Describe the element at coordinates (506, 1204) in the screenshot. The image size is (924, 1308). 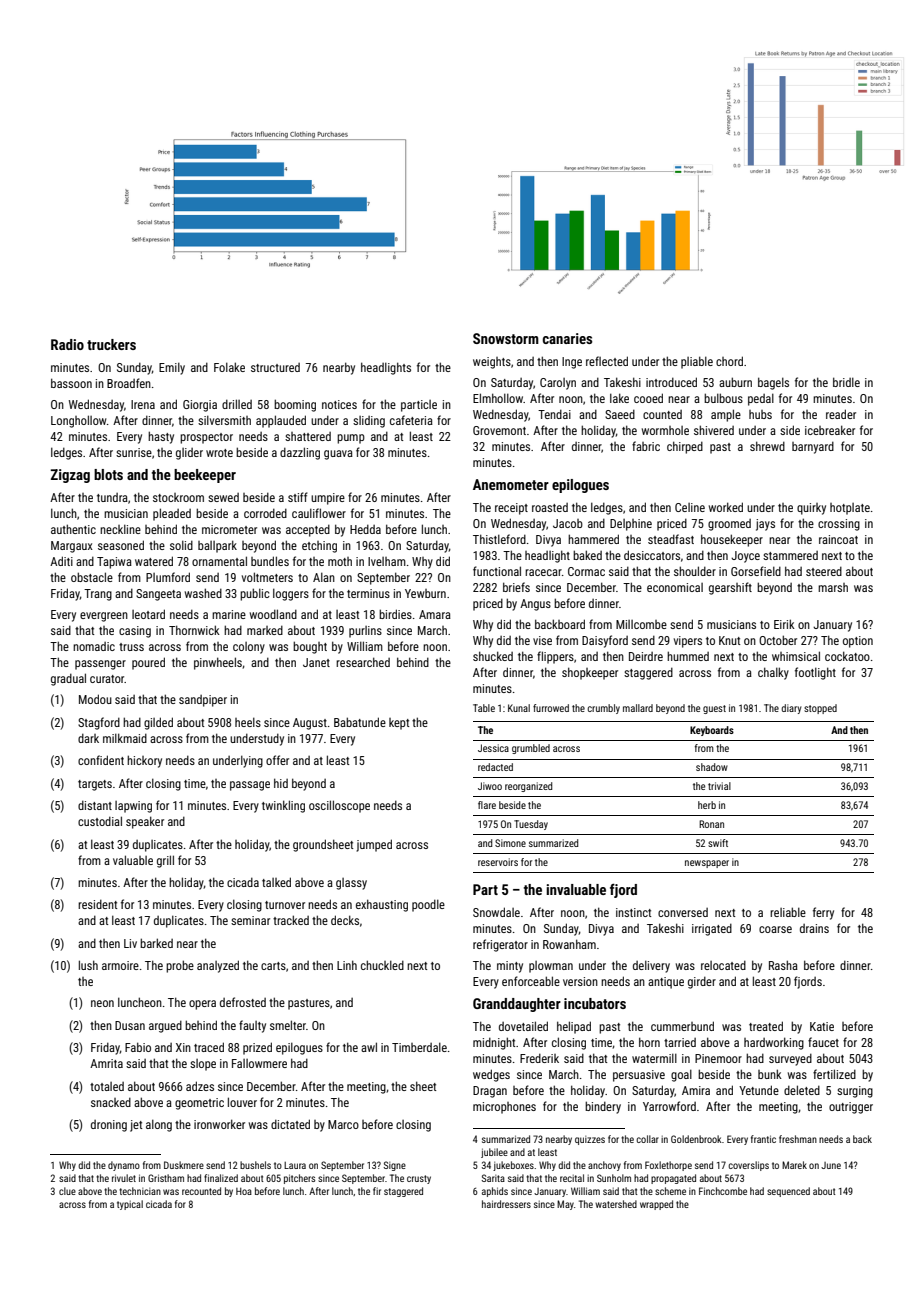
I see `hairdressers` at that location.
